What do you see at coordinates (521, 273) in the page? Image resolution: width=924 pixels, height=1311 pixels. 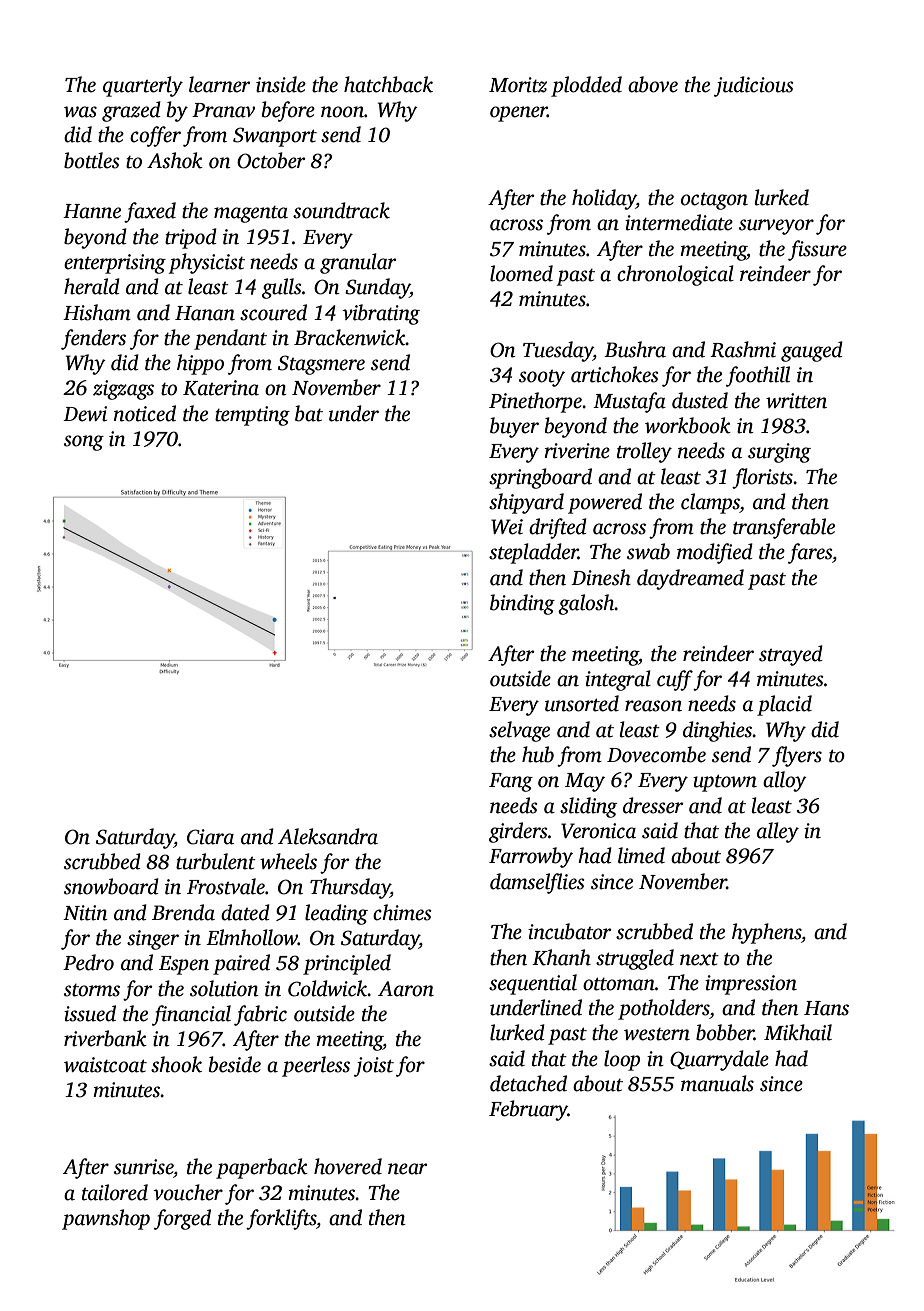 I see `loomed` at bounding box center [521, 273].
